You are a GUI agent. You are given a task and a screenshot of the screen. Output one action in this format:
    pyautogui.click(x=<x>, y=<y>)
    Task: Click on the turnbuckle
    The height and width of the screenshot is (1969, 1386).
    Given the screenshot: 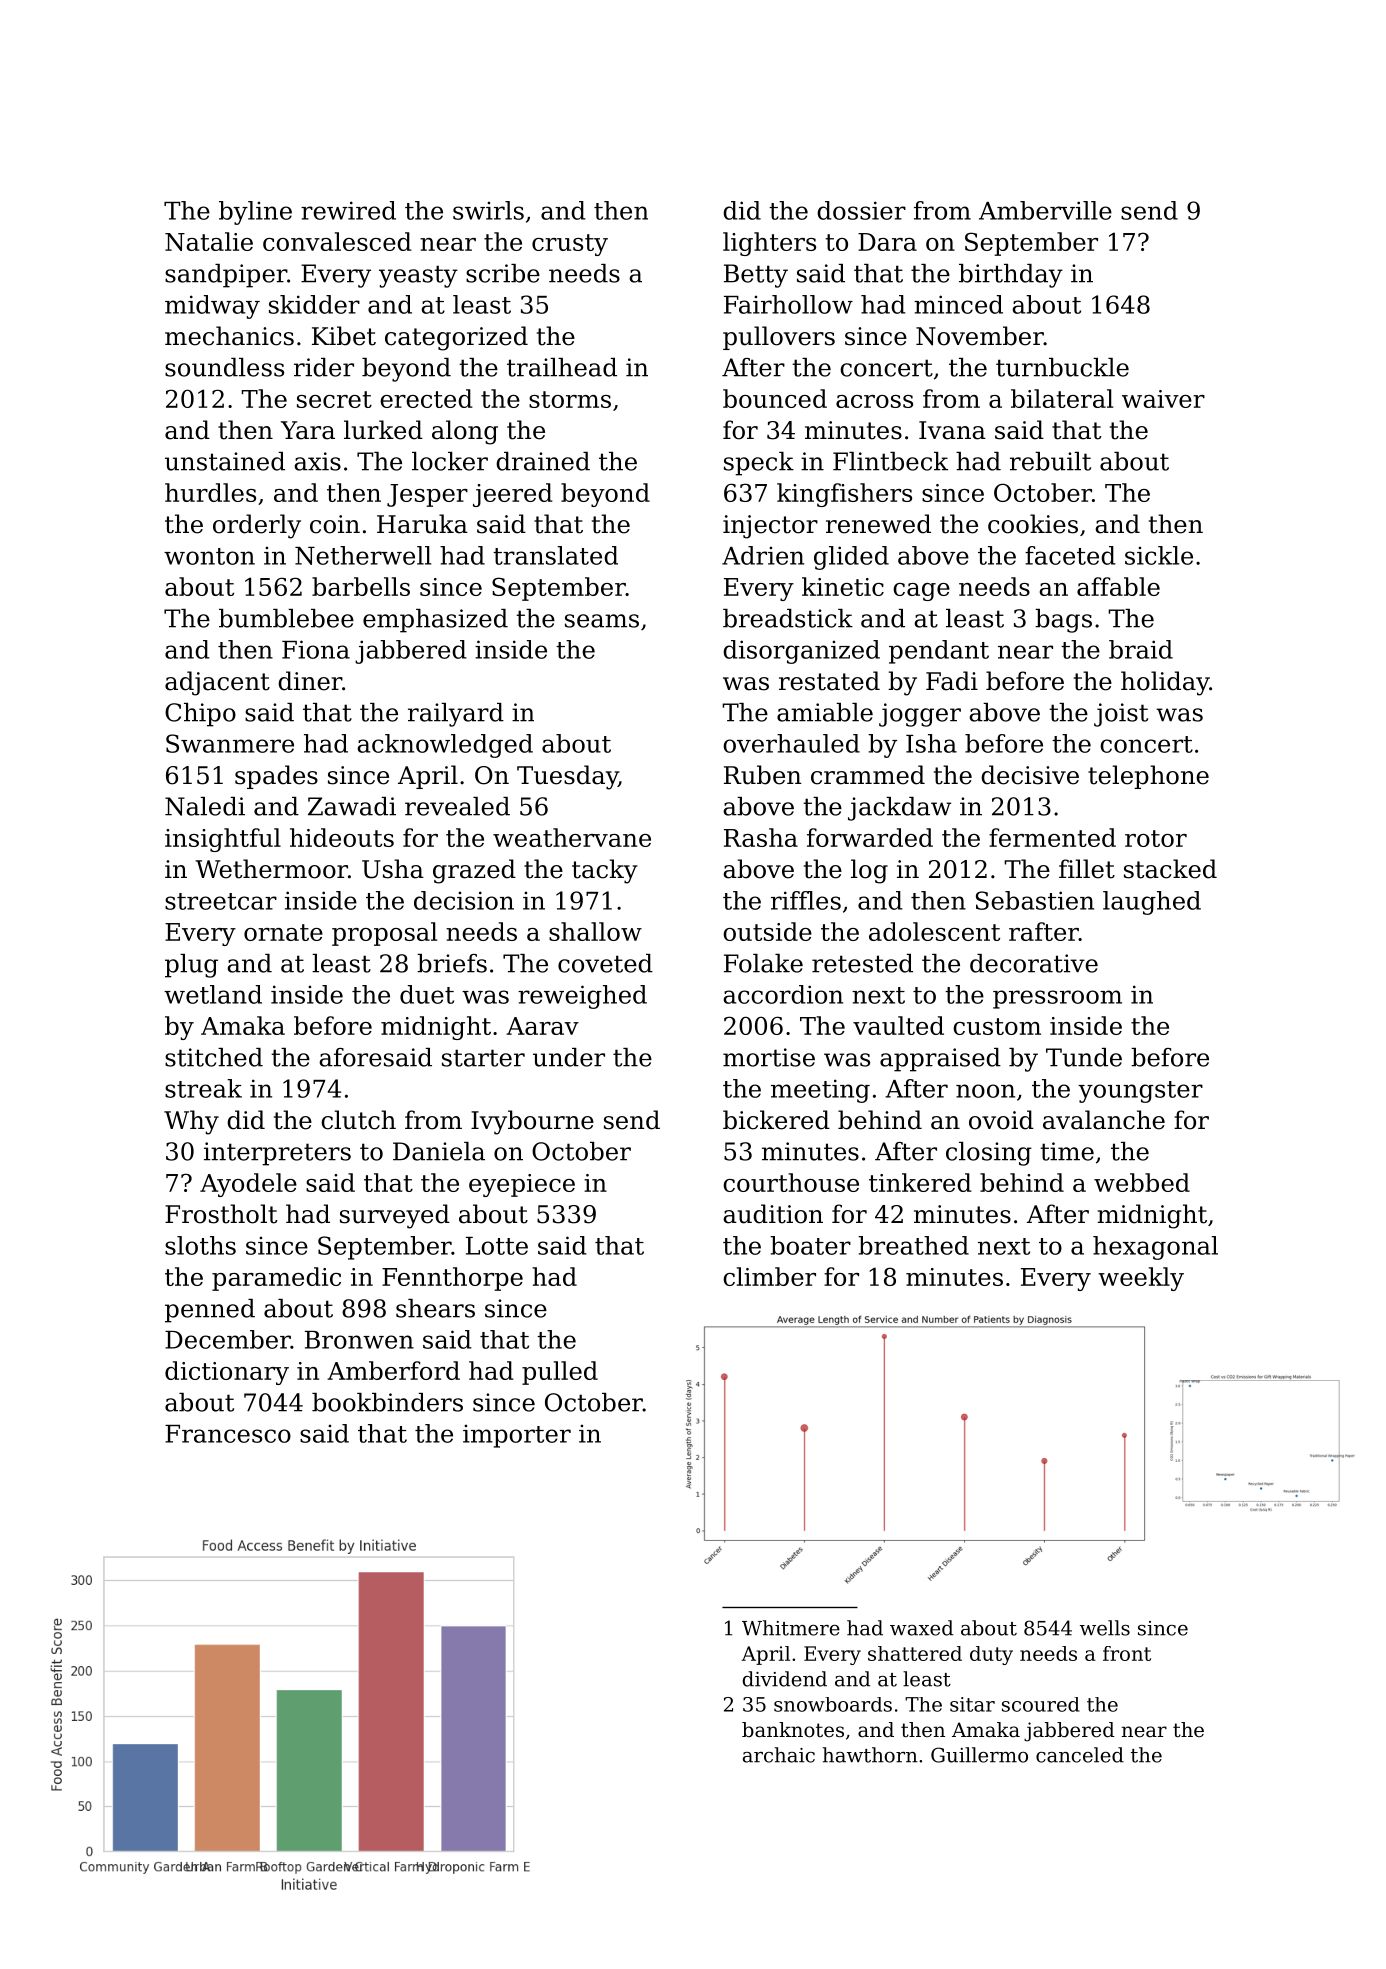 What is the action you would take?
    pyautogui.click(x=1062, y=367)
